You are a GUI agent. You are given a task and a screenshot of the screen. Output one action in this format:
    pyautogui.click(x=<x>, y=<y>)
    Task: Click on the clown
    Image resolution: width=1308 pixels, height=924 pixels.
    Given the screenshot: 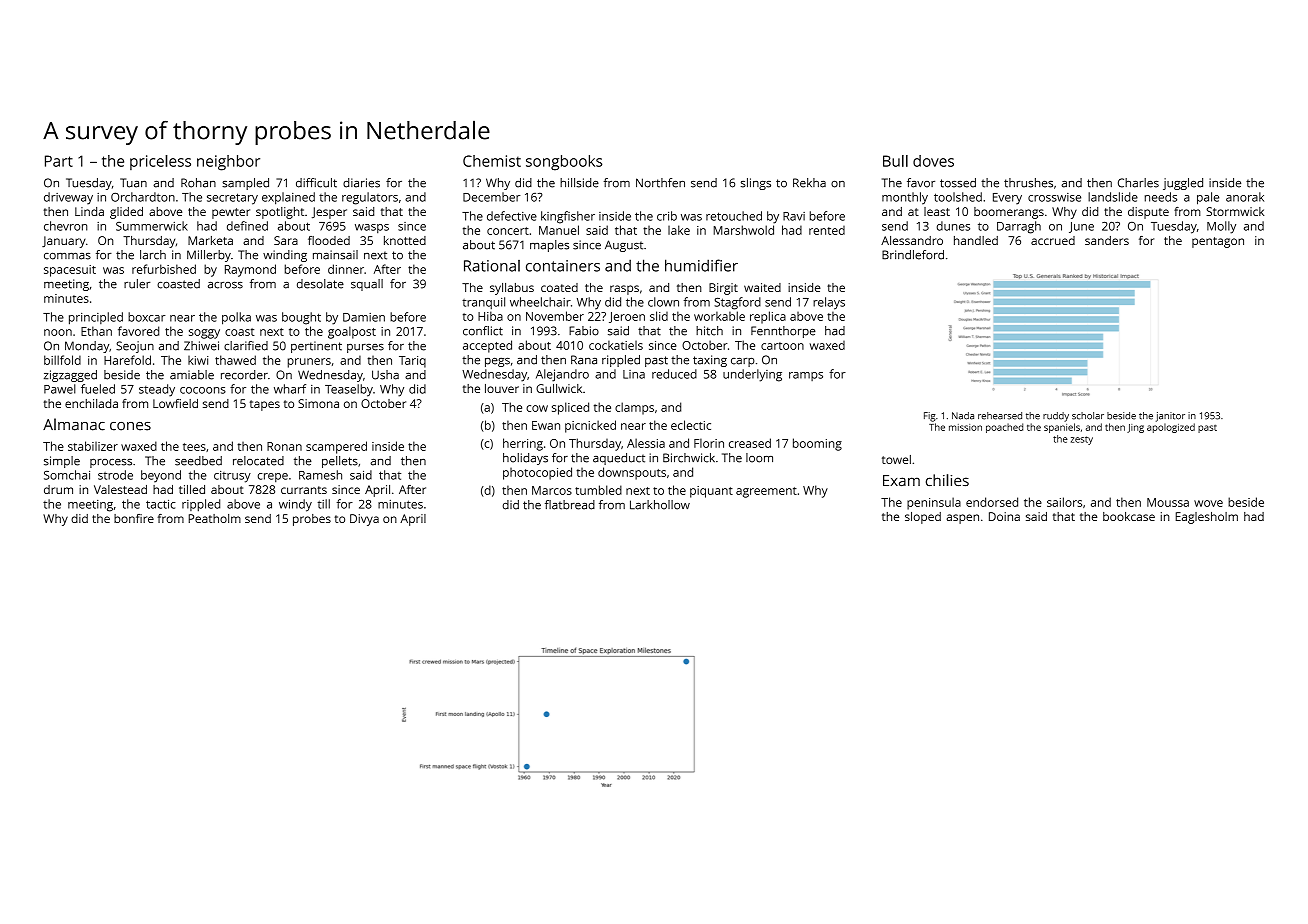 What is the action you would take?
    pyautogui.click(x=663, y=302)
